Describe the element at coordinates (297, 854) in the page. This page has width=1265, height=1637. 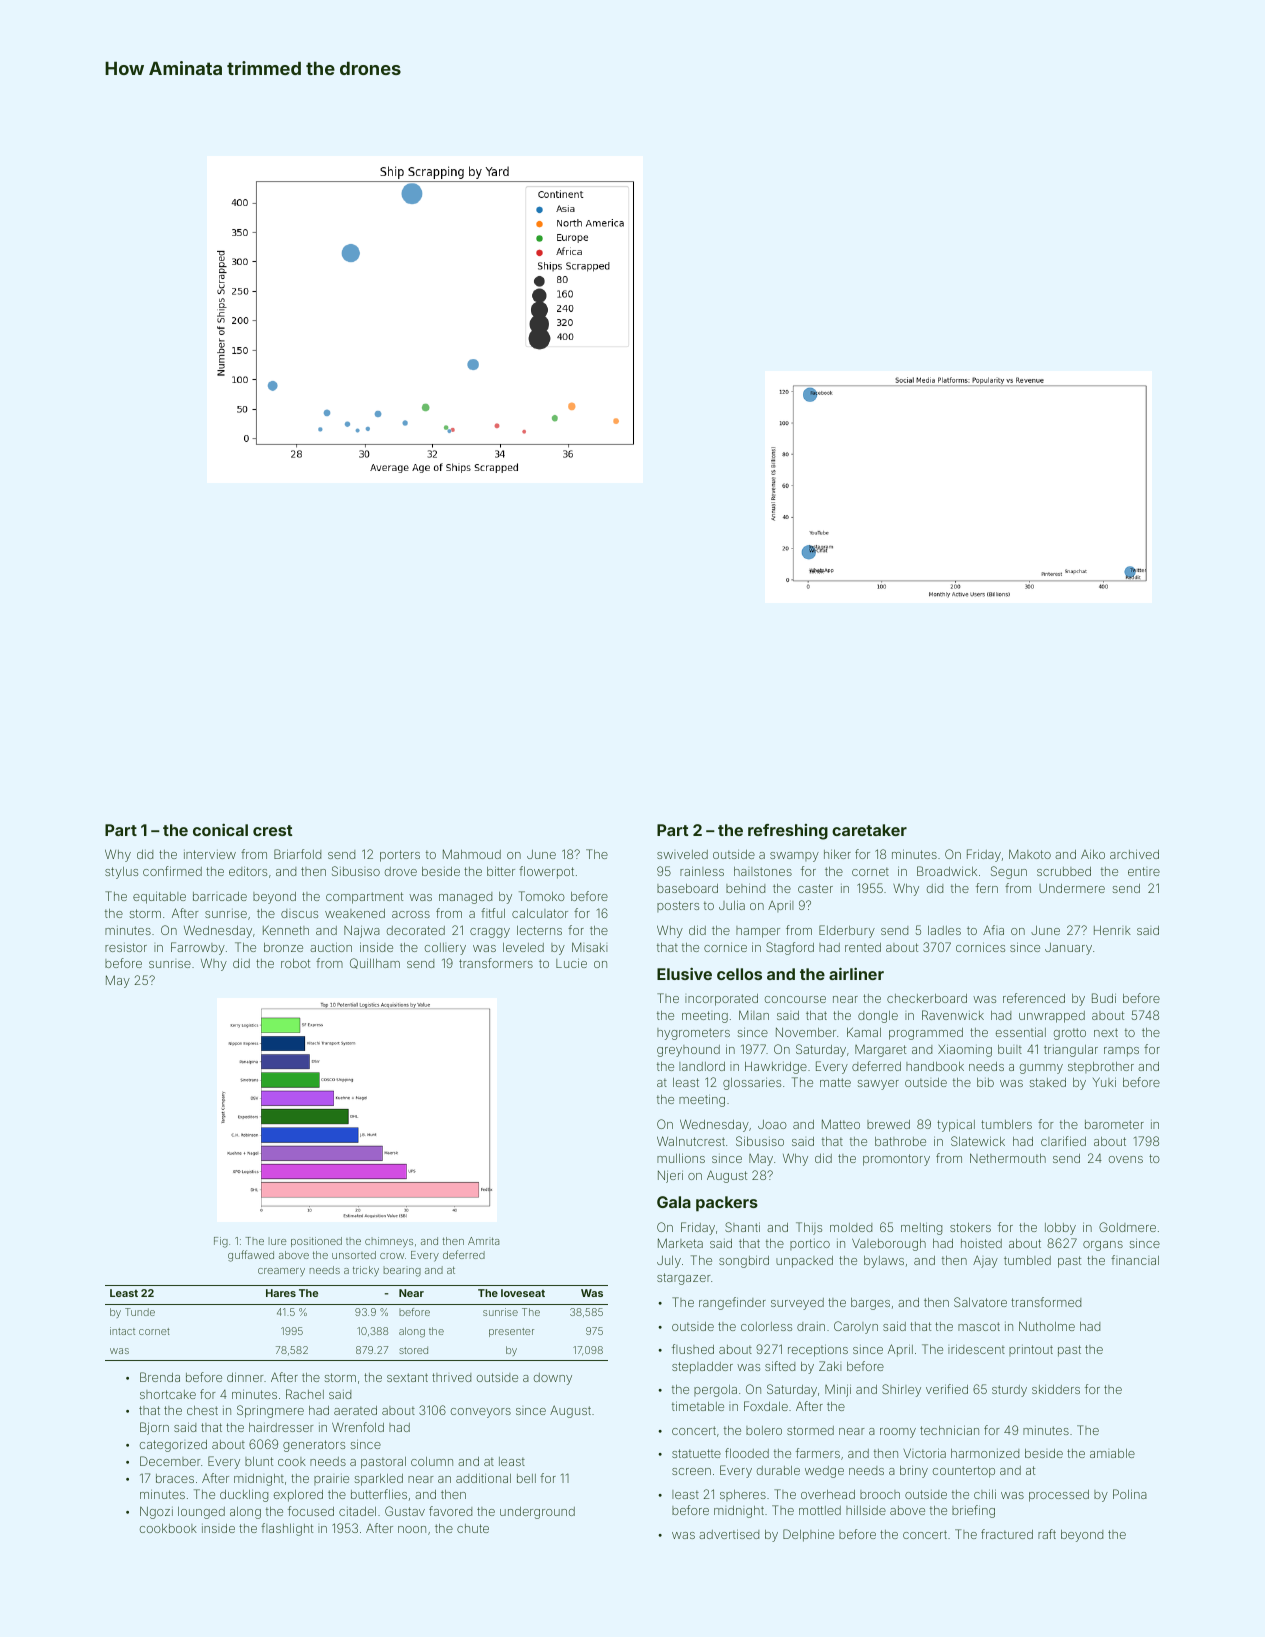
I see `Briarfold` at that location.
